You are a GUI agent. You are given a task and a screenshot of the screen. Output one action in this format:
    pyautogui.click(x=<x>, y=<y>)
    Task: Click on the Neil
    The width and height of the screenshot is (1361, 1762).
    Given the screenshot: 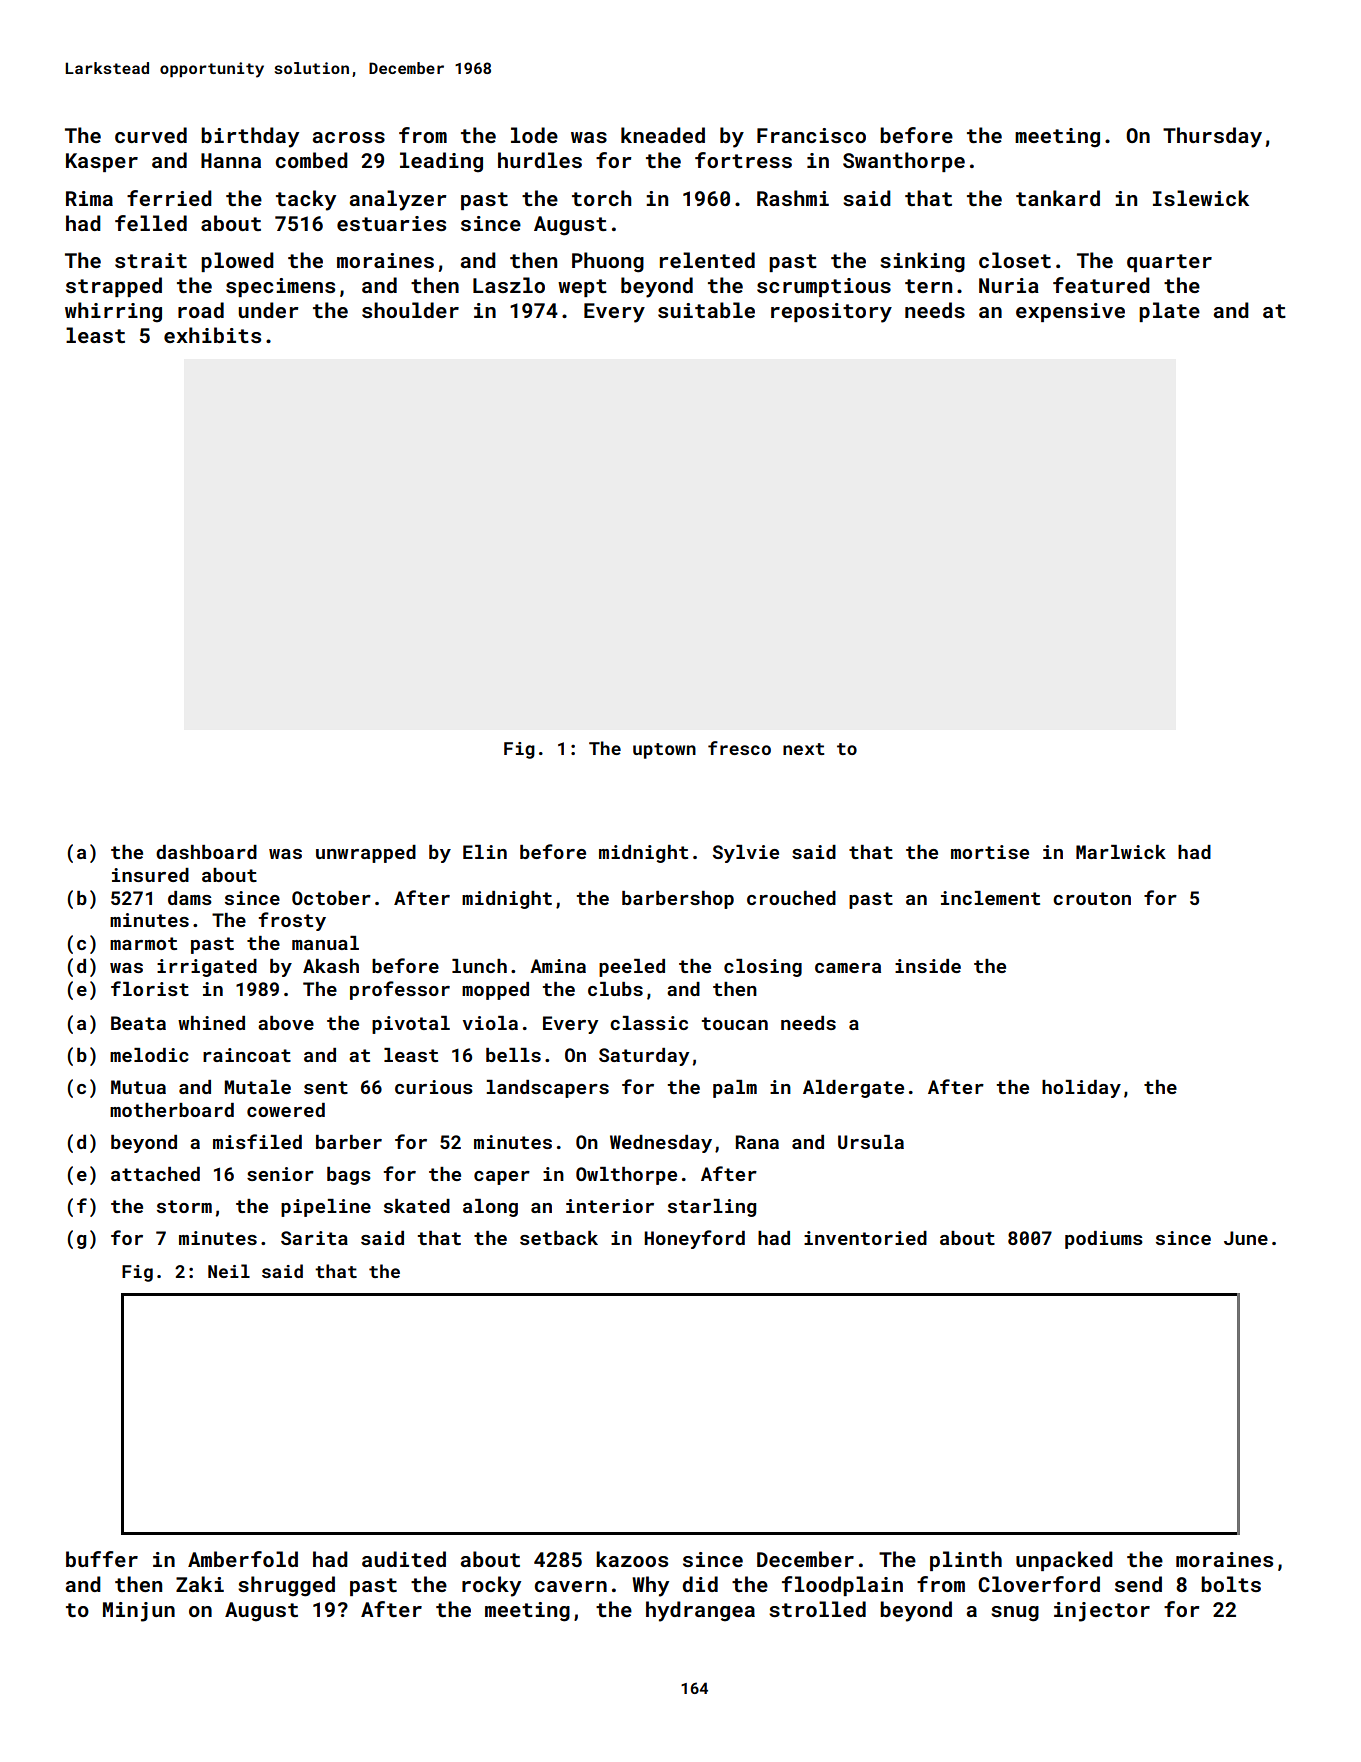 What is the action you would take?
    pyautogui.click(x=229, y=1271)
